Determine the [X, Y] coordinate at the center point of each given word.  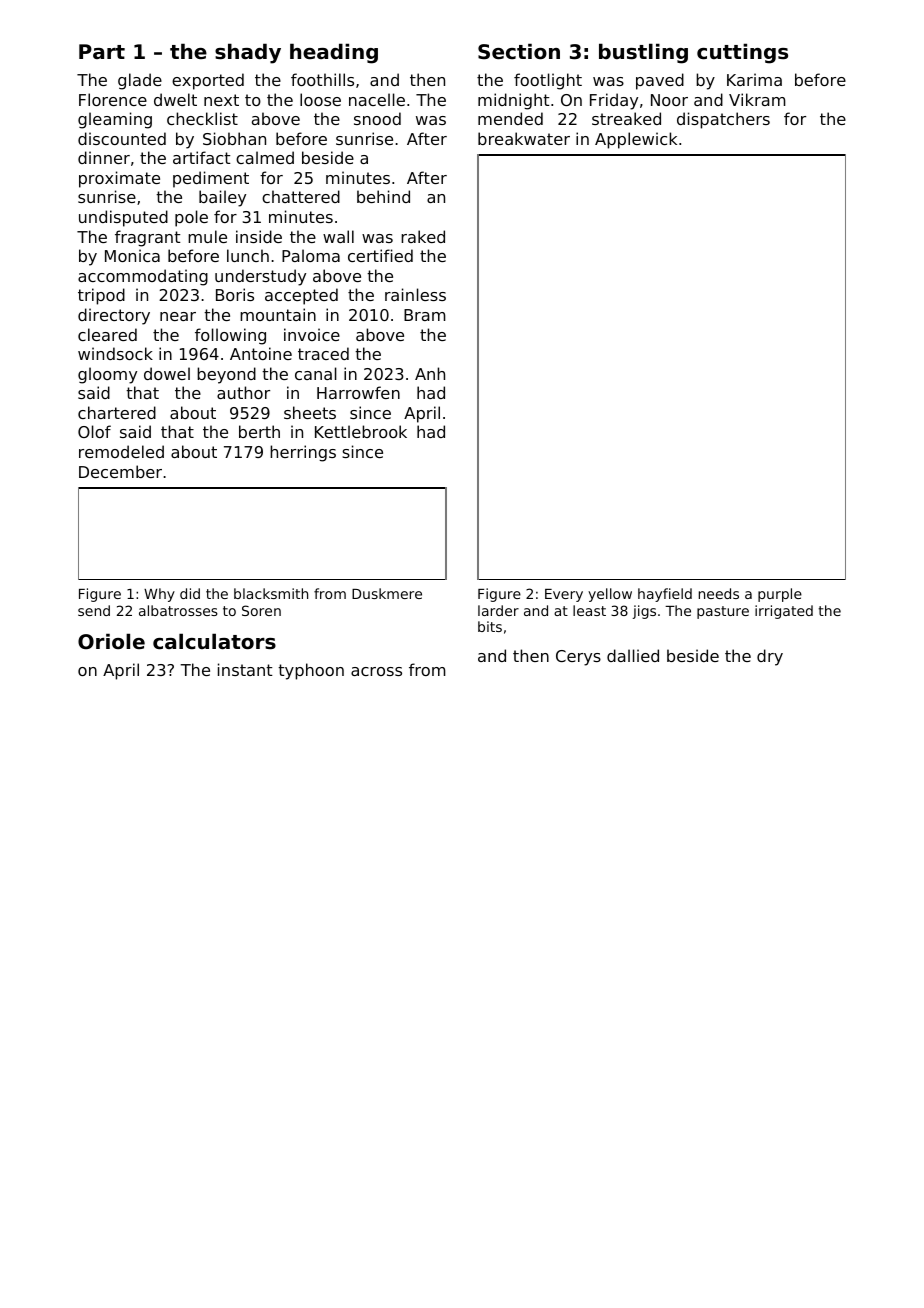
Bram [425, 315]
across [376, 671]
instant [245, 669]
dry [770, 657]
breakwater [524, 138]
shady [248, 53]
